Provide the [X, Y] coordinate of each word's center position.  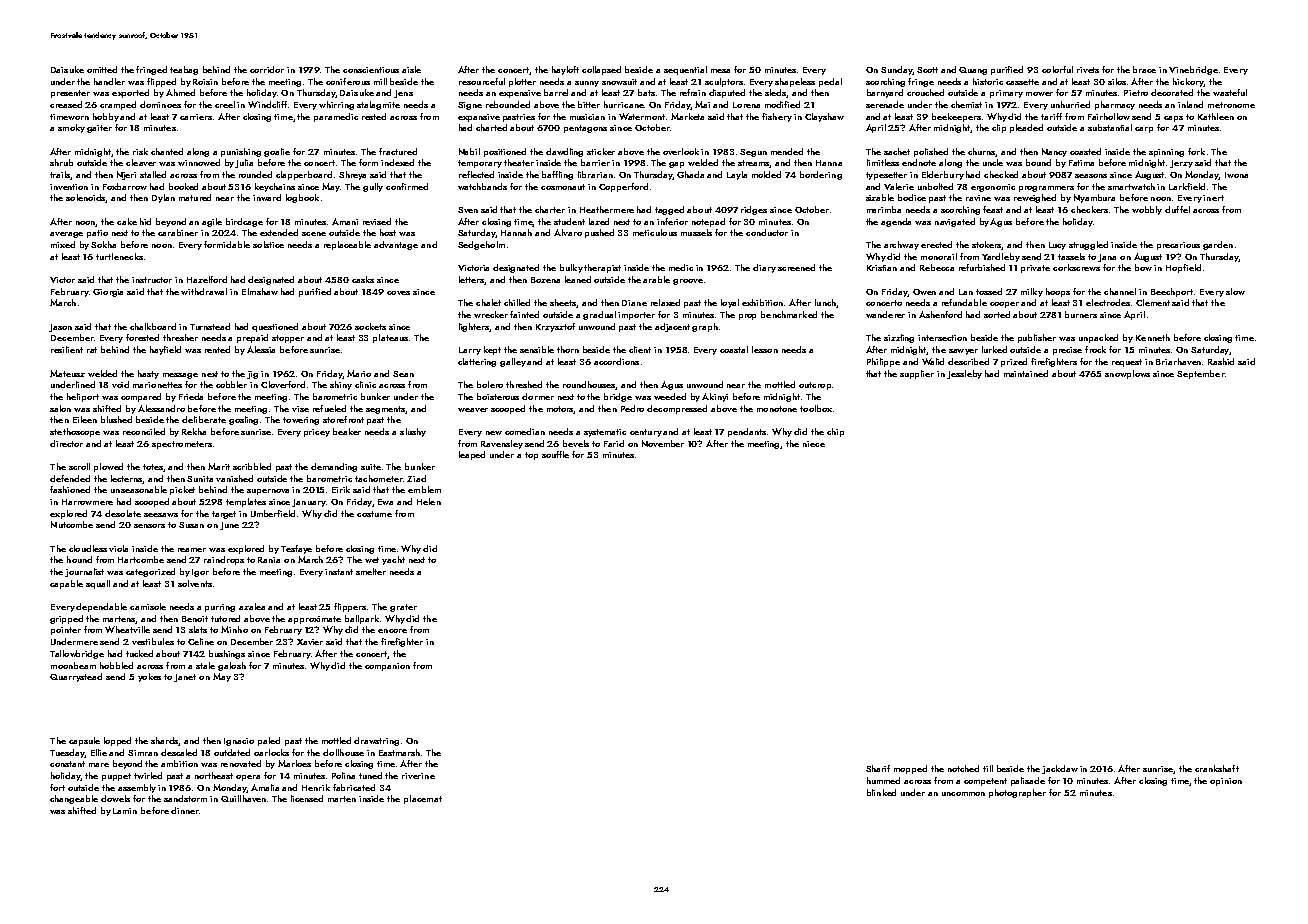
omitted [102, 69]
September [1200, 374]
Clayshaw [824, 117]
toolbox [816, 408]
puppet [116, 777]
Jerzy [1181, 164]
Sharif [878, 768]
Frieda [191, 396]
